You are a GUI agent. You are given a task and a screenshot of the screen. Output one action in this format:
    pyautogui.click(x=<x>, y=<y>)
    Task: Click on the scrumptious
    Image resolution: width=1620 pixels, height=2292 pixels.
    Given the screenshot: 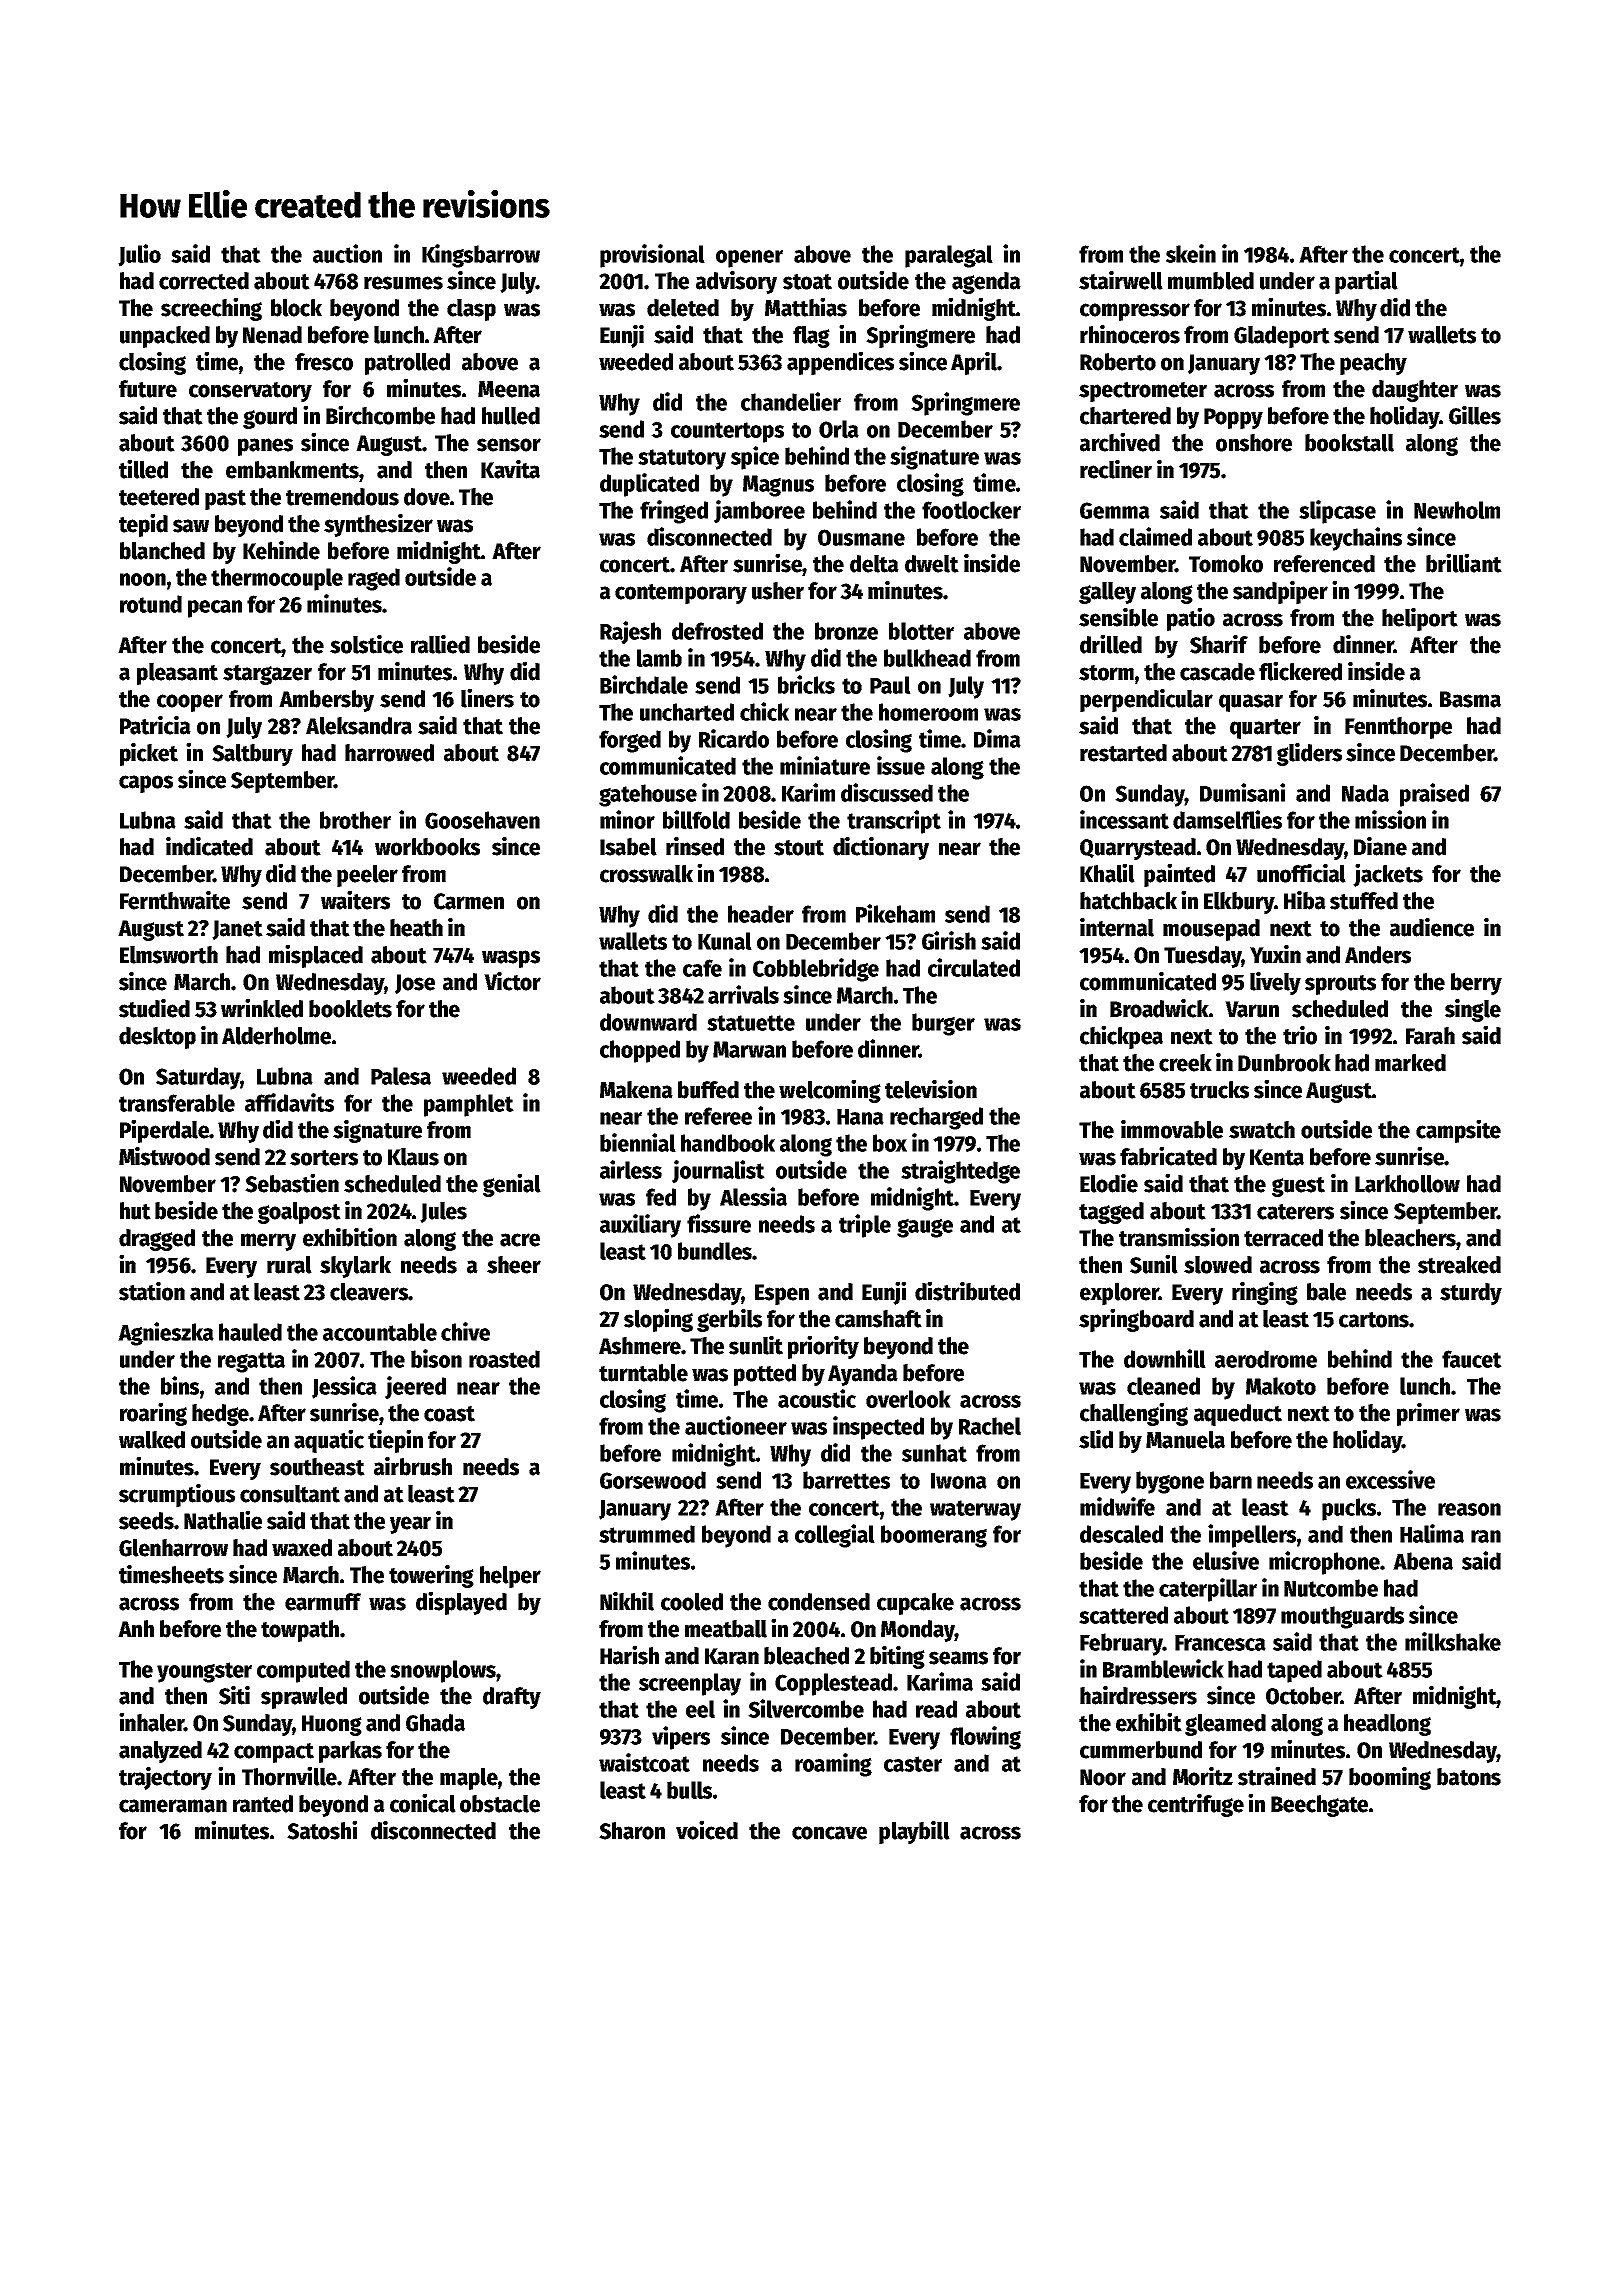 What is the action you would take?
    pyautogui.click(x=177, y=1495)
